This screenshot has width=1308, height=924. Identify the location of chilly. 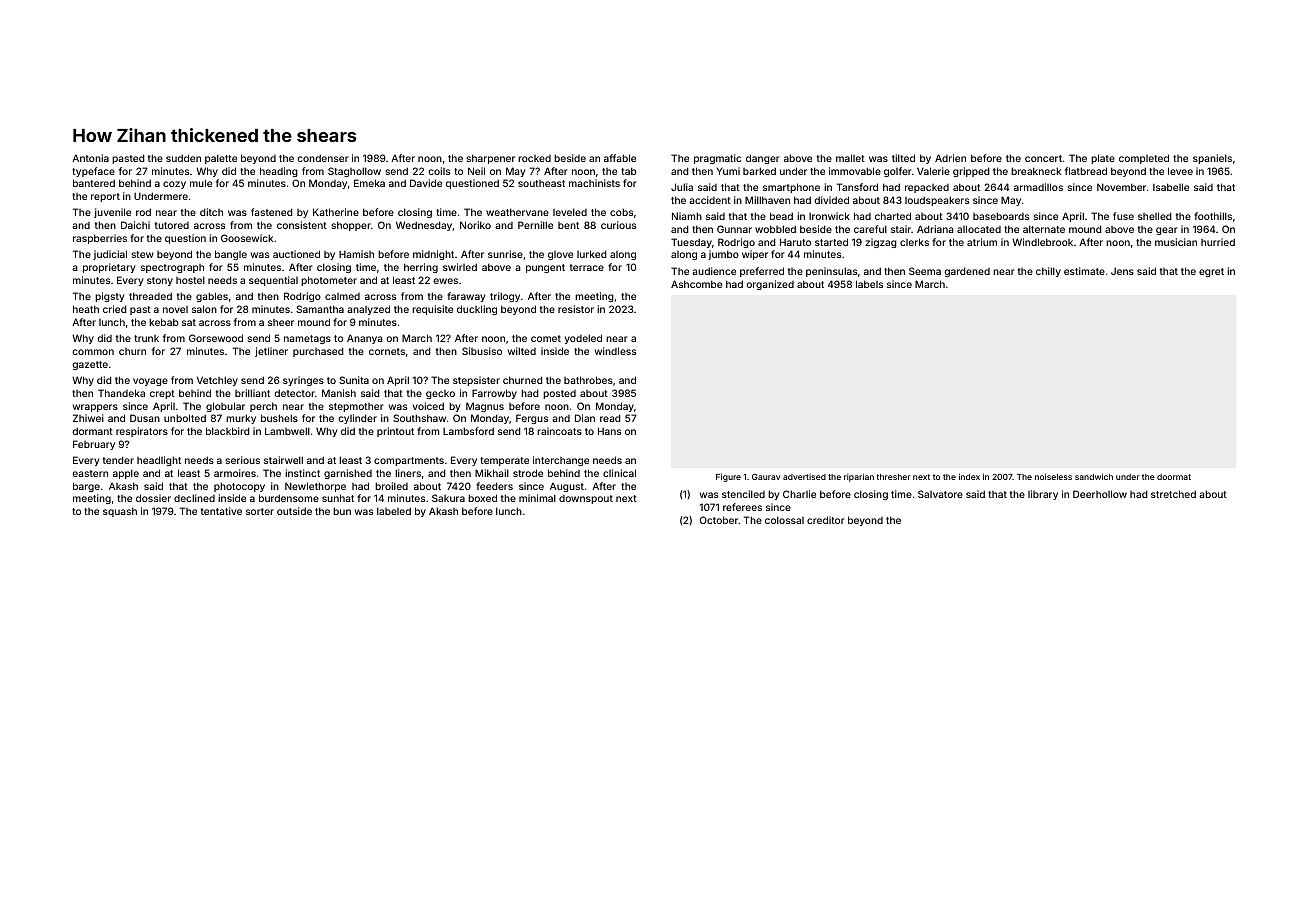
(1048, 272).
